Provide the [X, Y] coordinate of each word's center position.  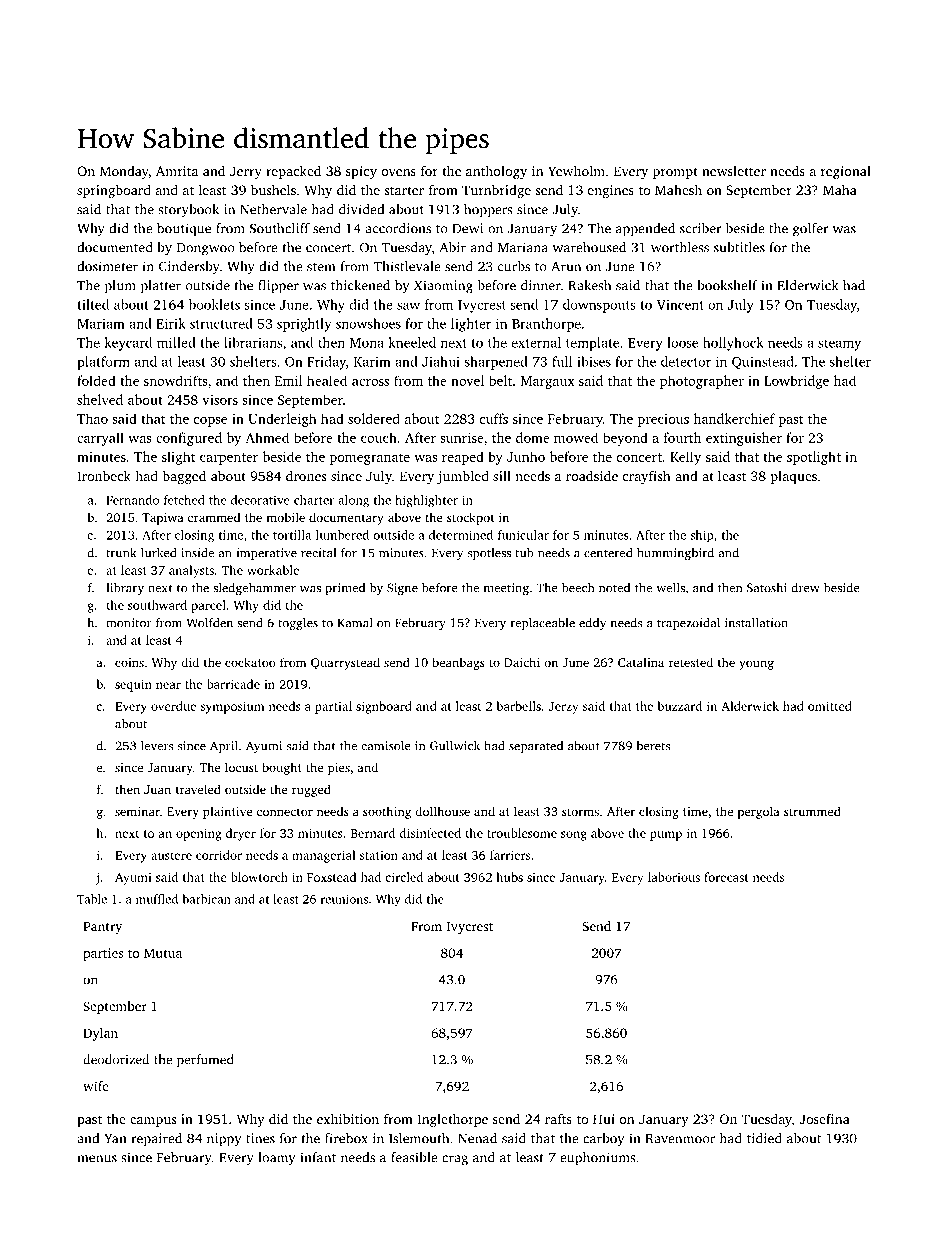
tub [524, 553]
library [125, 589]
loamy [277, 1159]
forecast [726, 877]
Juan [157, 789]
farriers [510, 855]
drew [805, 588]
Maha [840, 190]
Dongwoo [206, 249]
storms [580, 812]
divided [361, 209]
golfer [811, 230]
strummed [812, 811]
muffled [157, 899]
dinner [541, 285]
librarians [253, 342]
